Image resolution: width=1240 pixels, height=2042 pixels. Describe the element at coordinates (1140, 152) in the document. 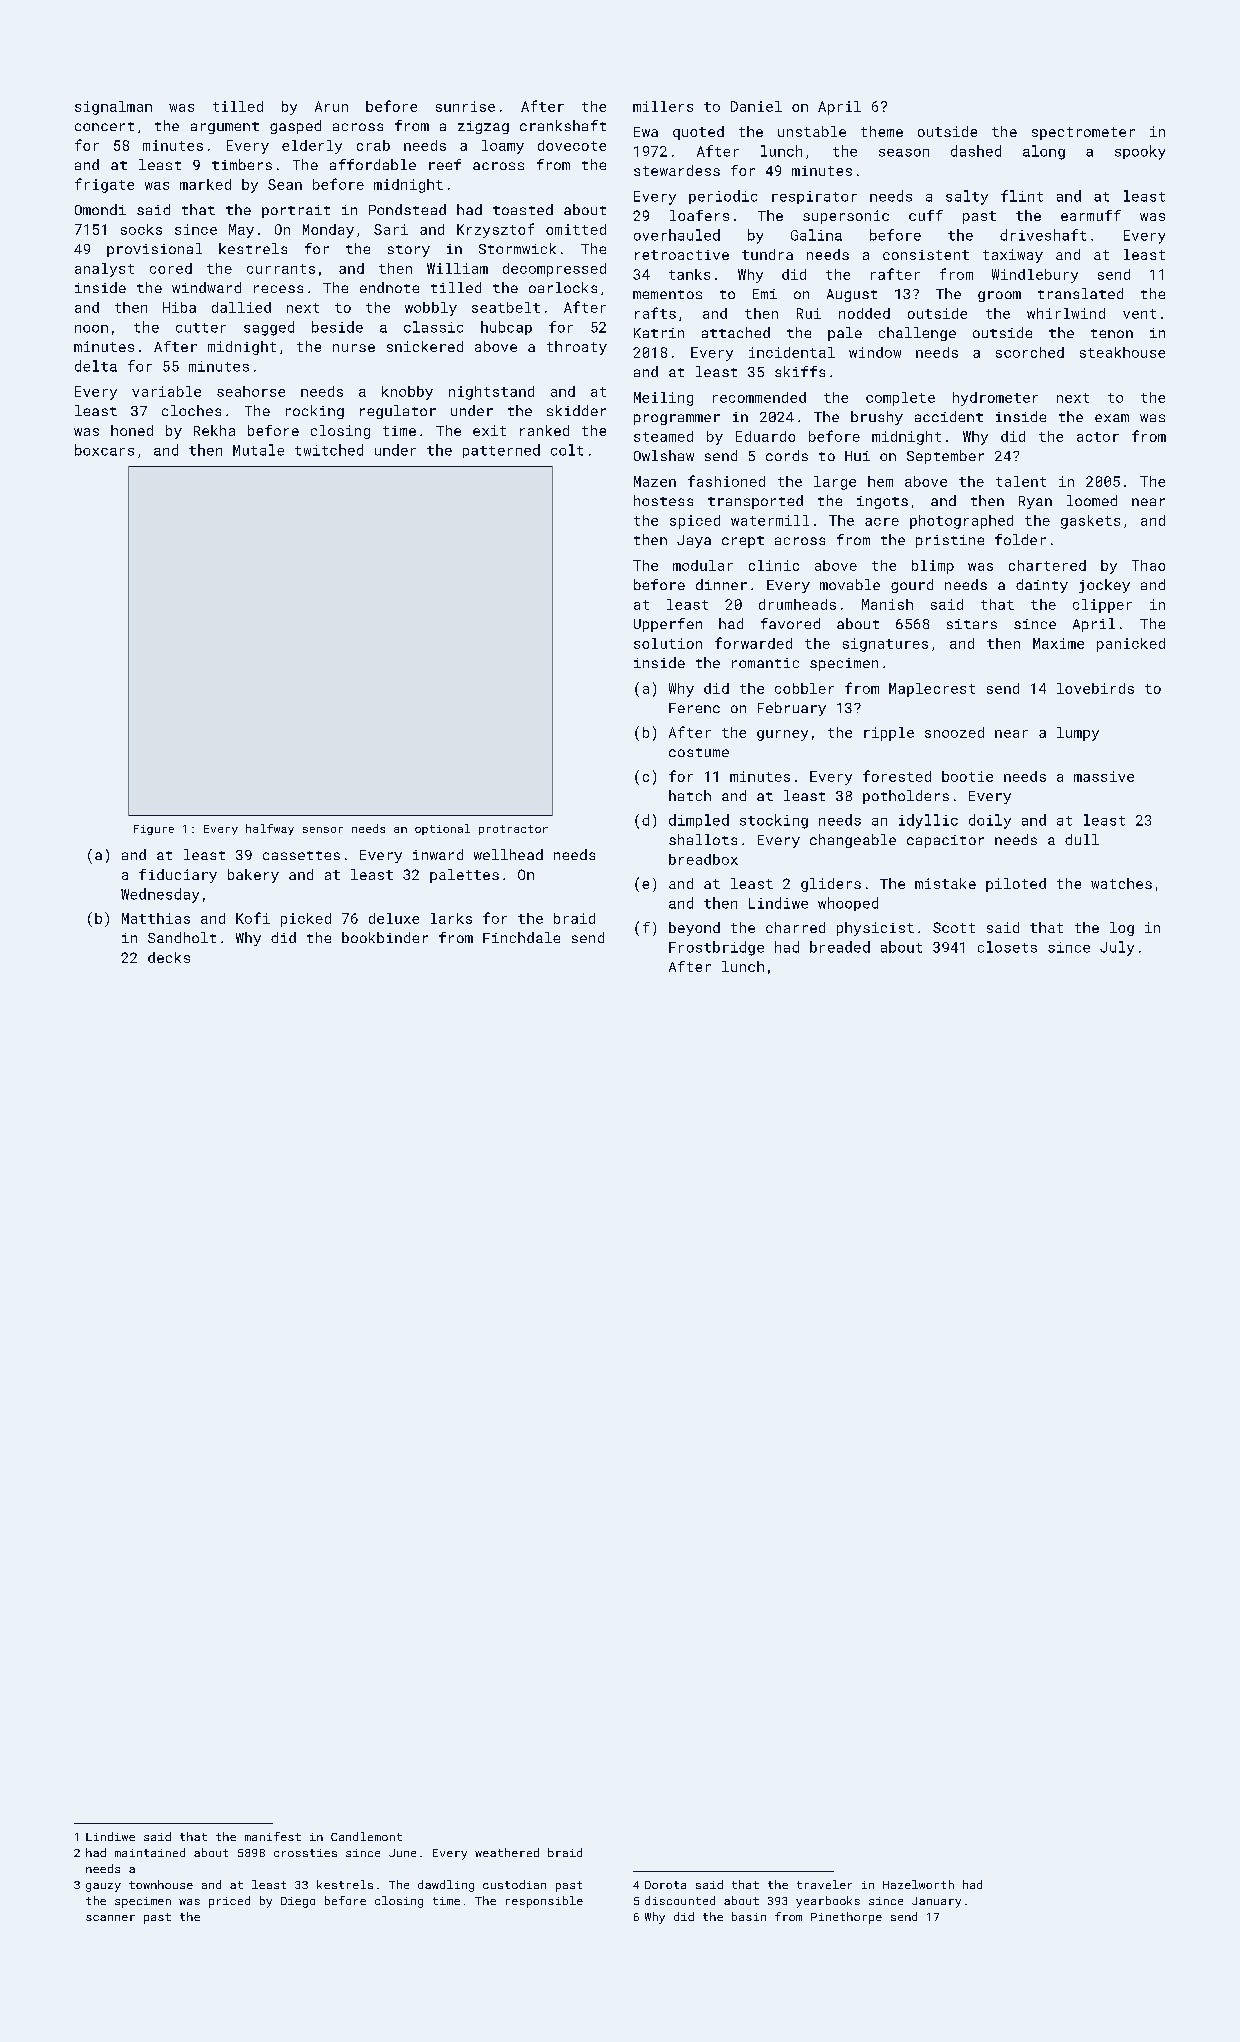

I see `spooky` at that location.
